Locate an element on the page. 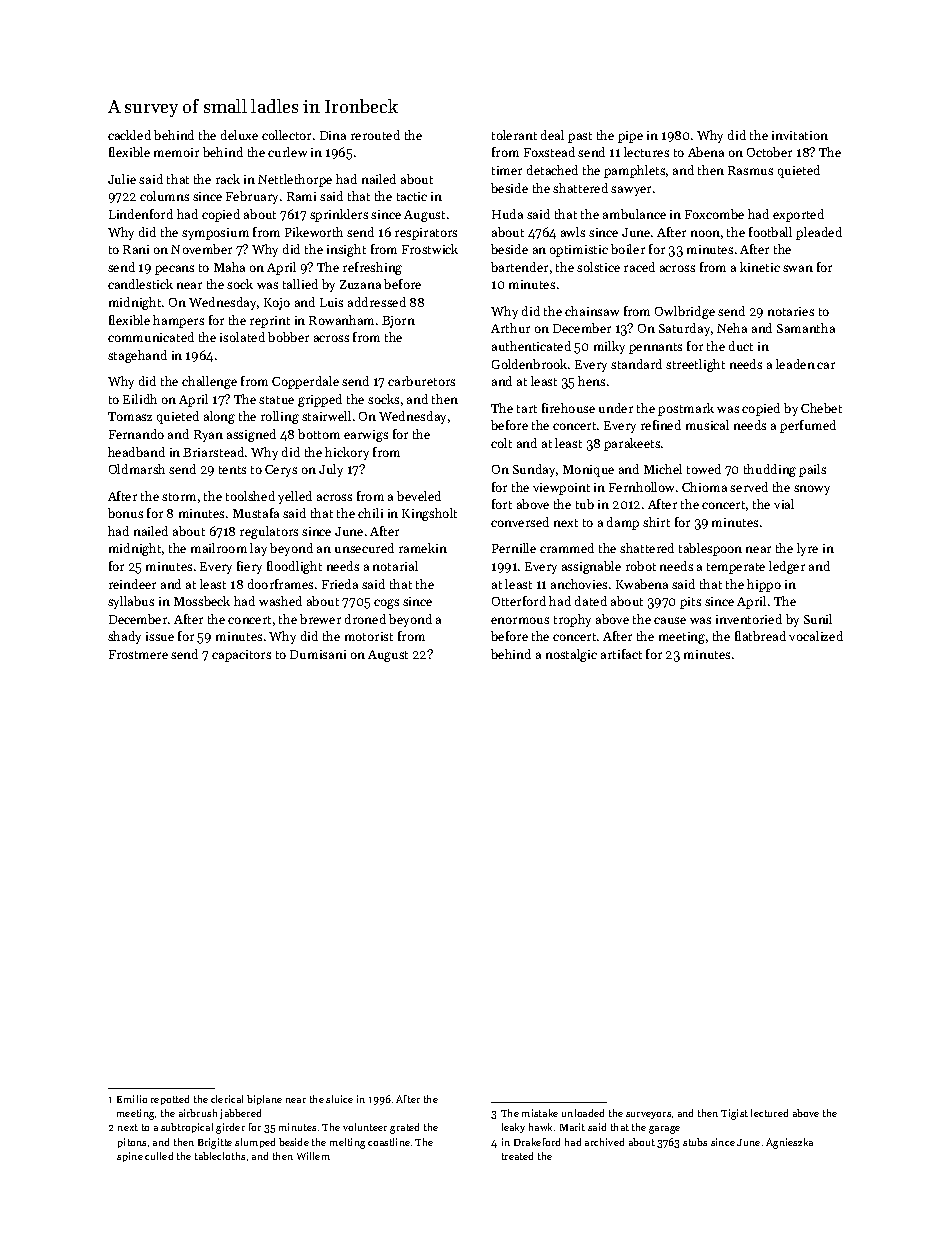  grated is located at coordinates (404, 1128).
